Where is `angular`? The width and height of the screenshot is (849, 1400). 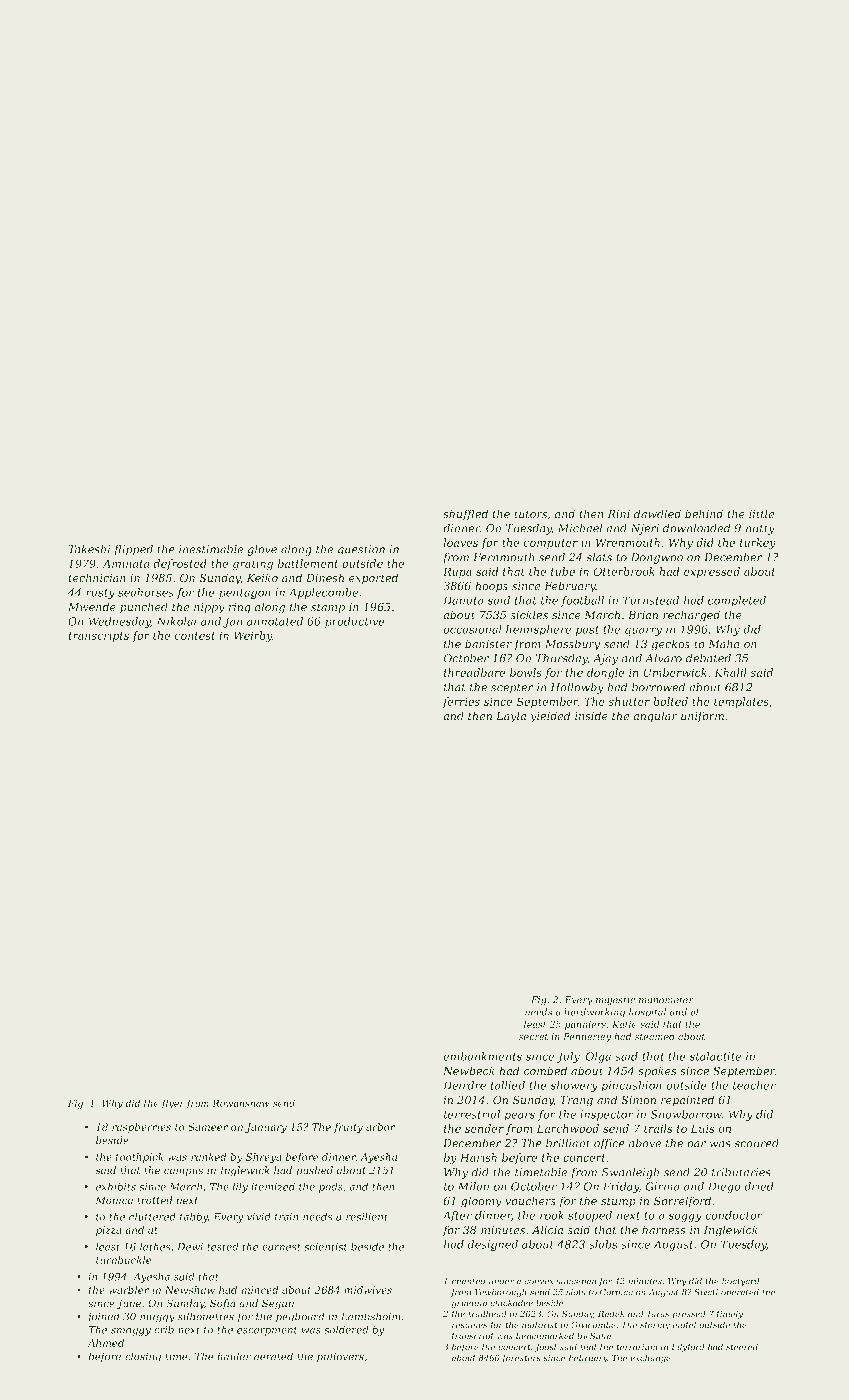 angular is located at coordinates (655, 717).
